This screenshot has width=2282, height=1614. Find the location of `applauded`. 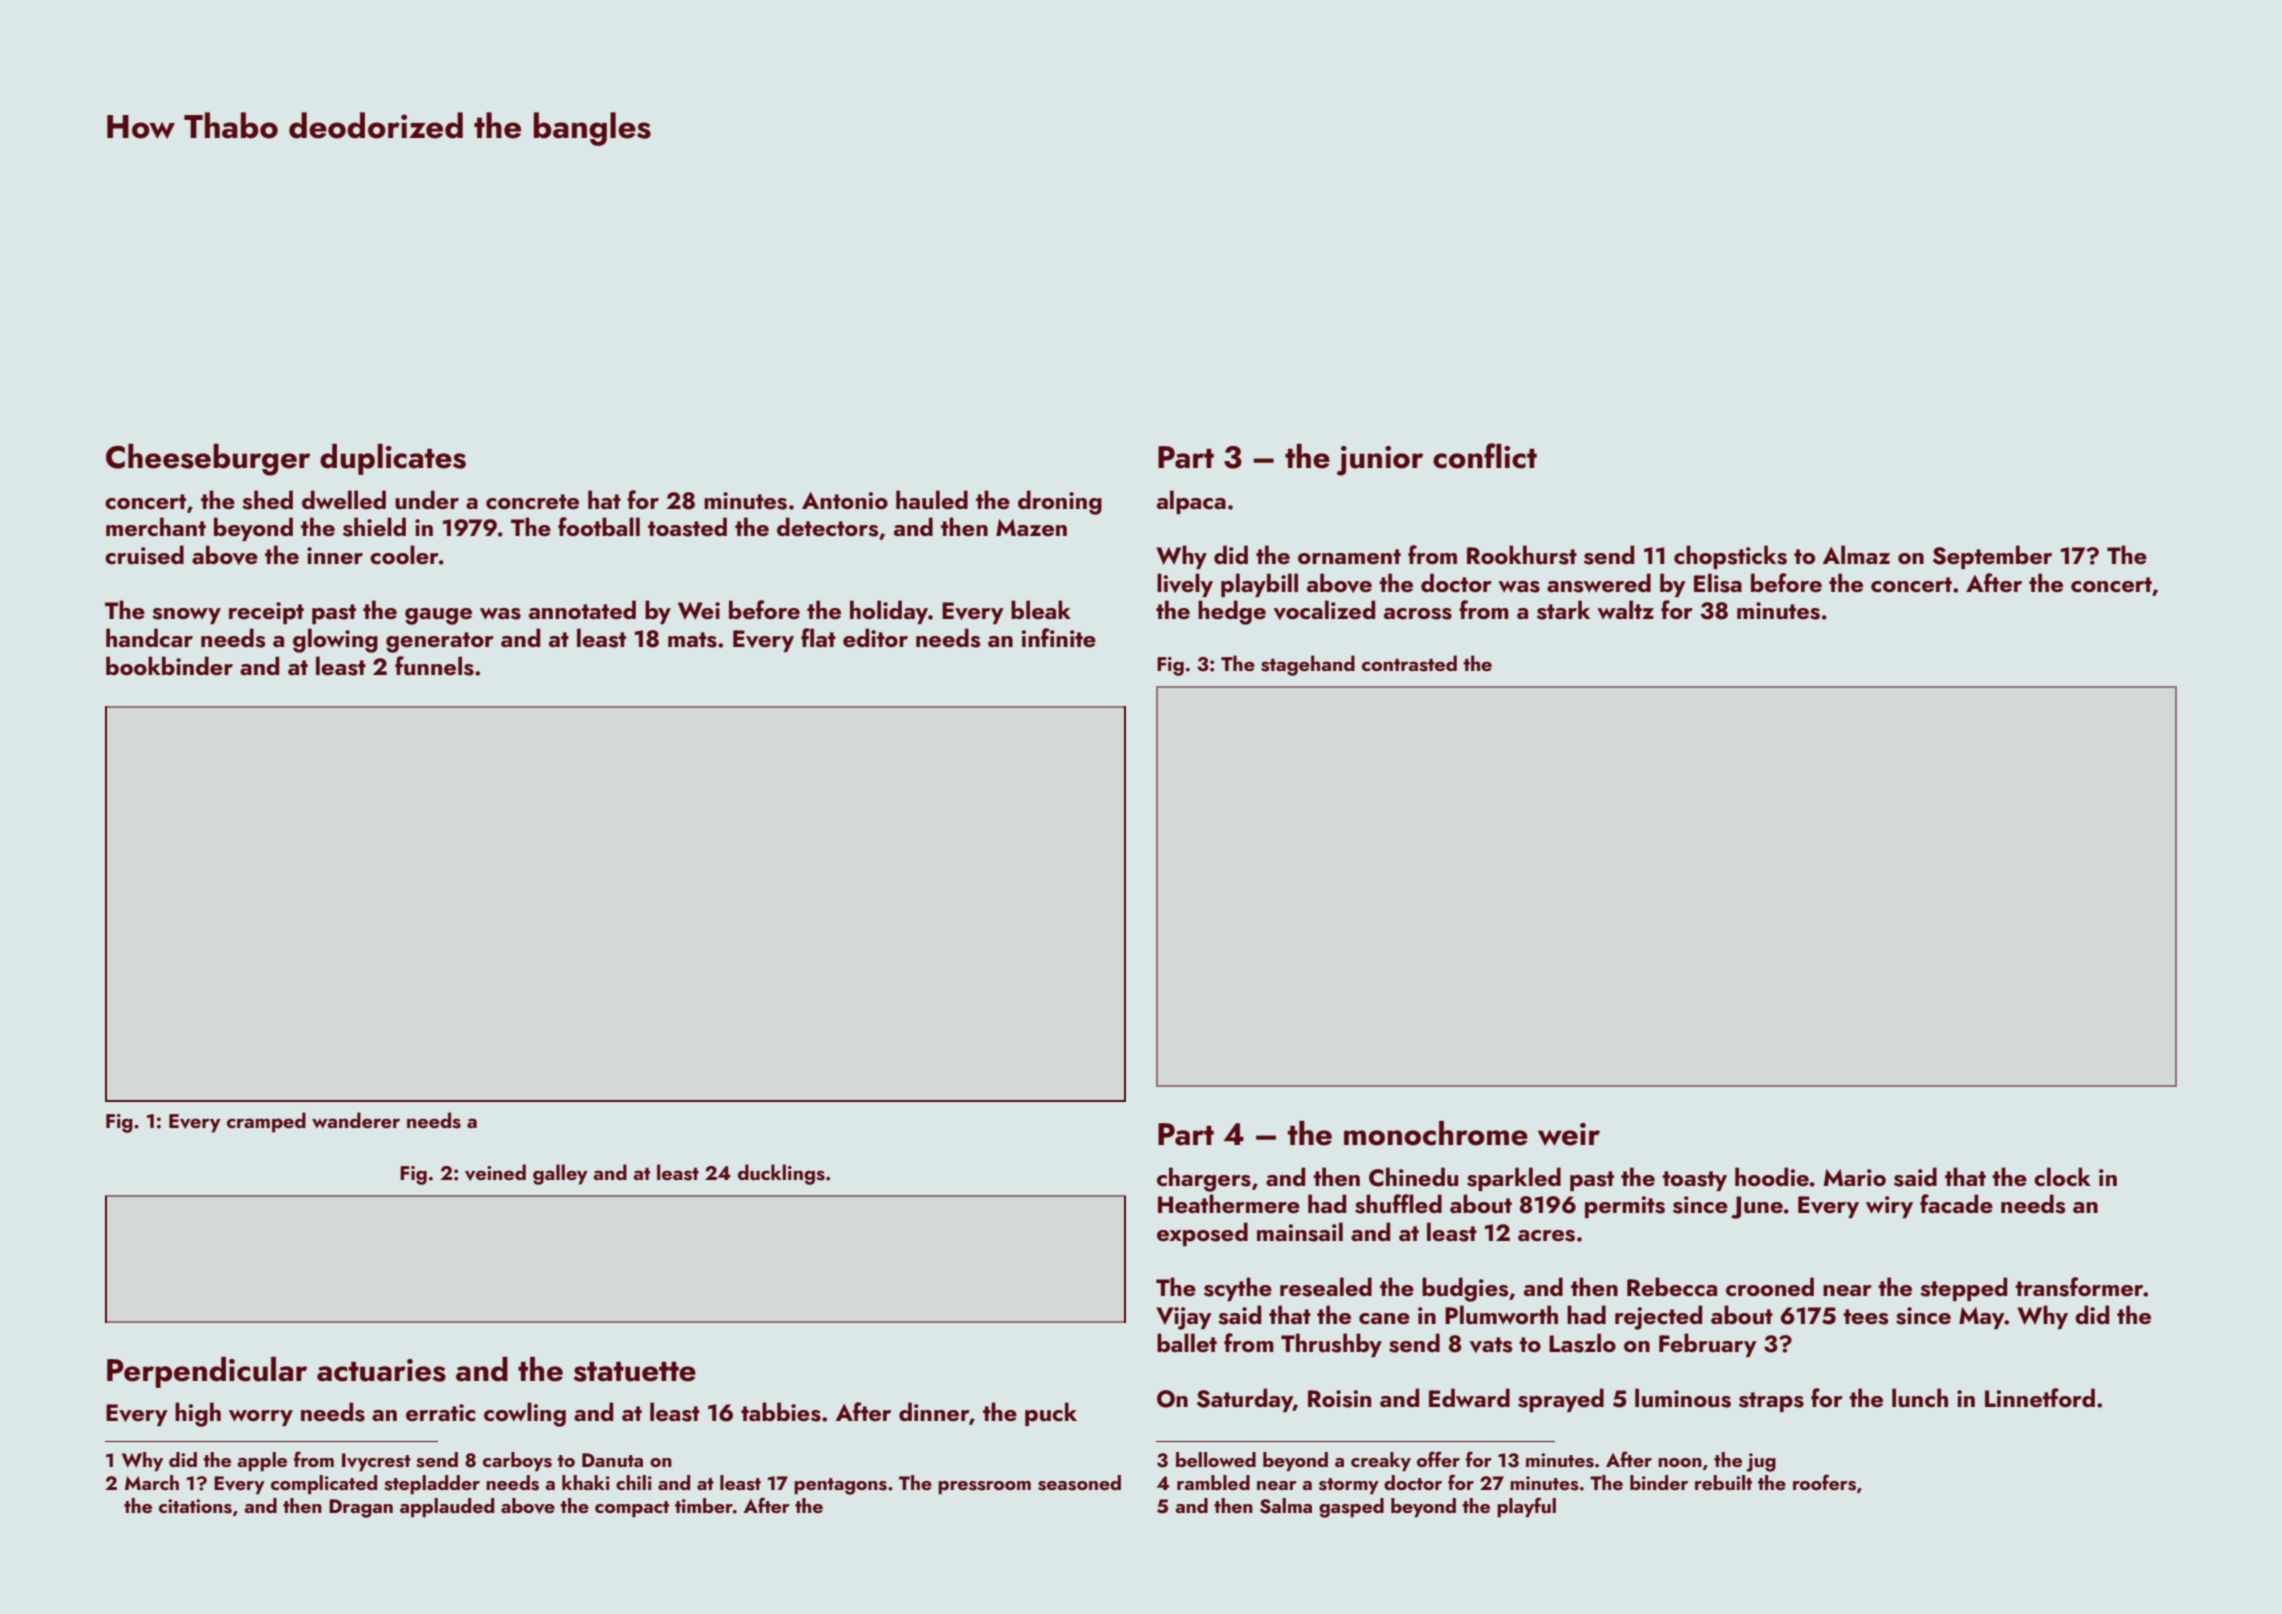

applauded is located at coordinates (447, 1508).
